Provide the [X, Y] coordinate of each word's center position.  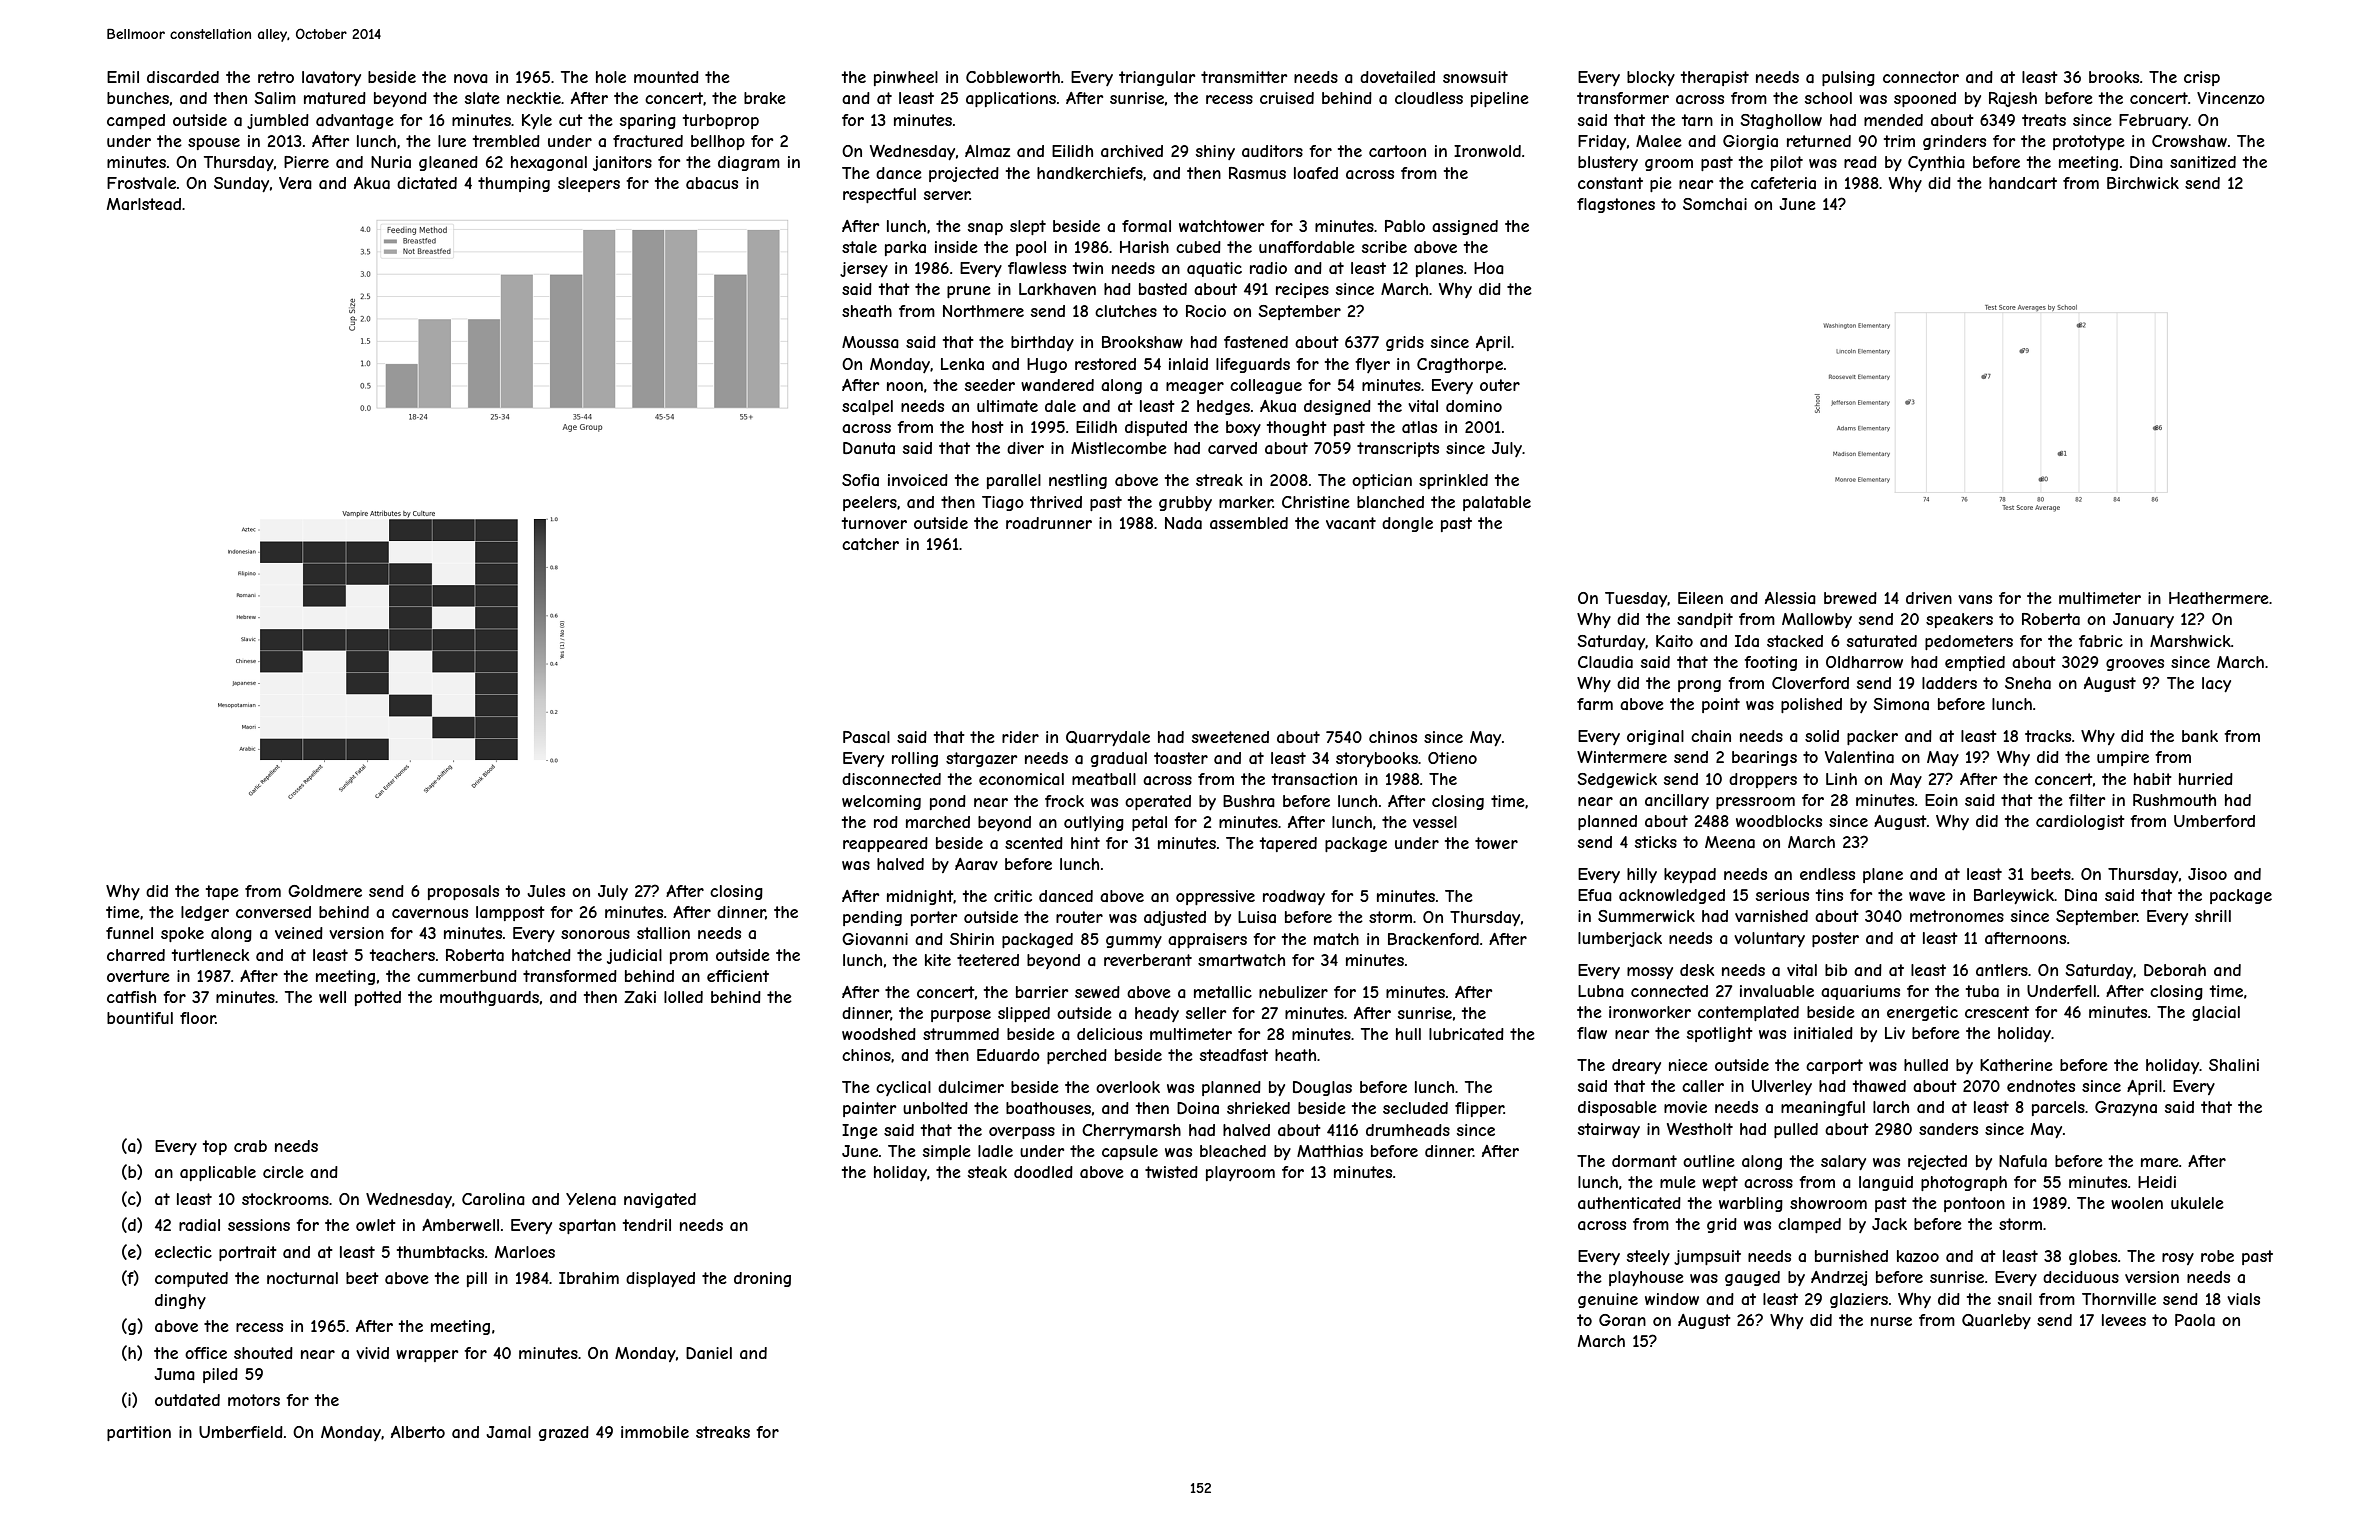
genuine [1608, 1300]
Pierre [306, 162]
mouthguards [489, 998]
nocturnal [302, 1278]
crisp [2202, 78]
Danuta [869, 448]
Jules [546, 891]
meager [1195, 388]
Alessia [1790, 598]
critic [1013, 896]
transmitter [1244, 77]
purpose [961, 1016]
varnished [1771, 916]
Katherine [2016, 1065]
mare [2160, 1162]
